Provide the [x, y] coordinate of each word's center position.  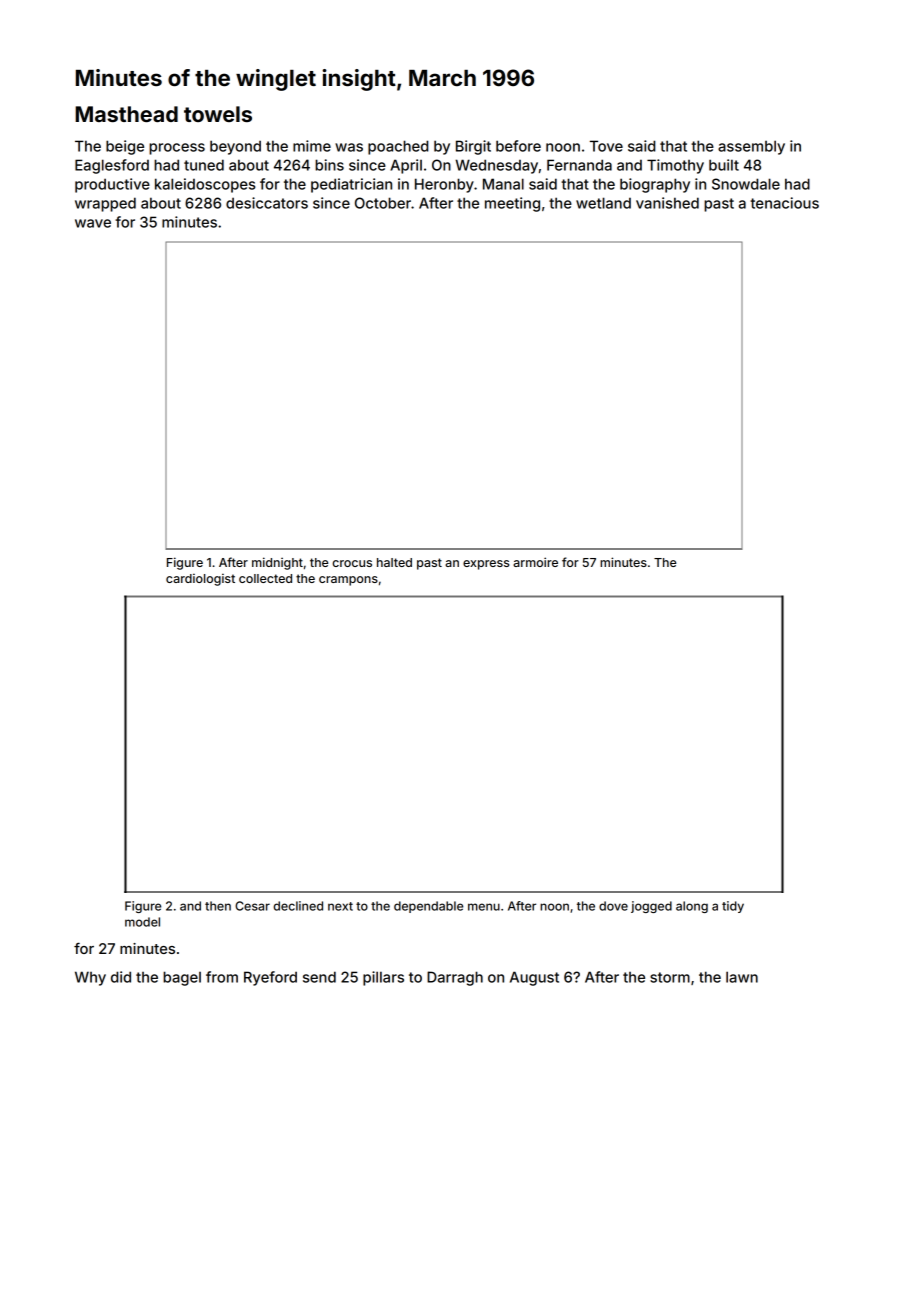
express [486, 565]
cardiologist [200, 579]
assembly [751, 147]
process [177, 149]
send [319, 977]
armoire [535, 562]
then [218, 906]
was [349, 147]
